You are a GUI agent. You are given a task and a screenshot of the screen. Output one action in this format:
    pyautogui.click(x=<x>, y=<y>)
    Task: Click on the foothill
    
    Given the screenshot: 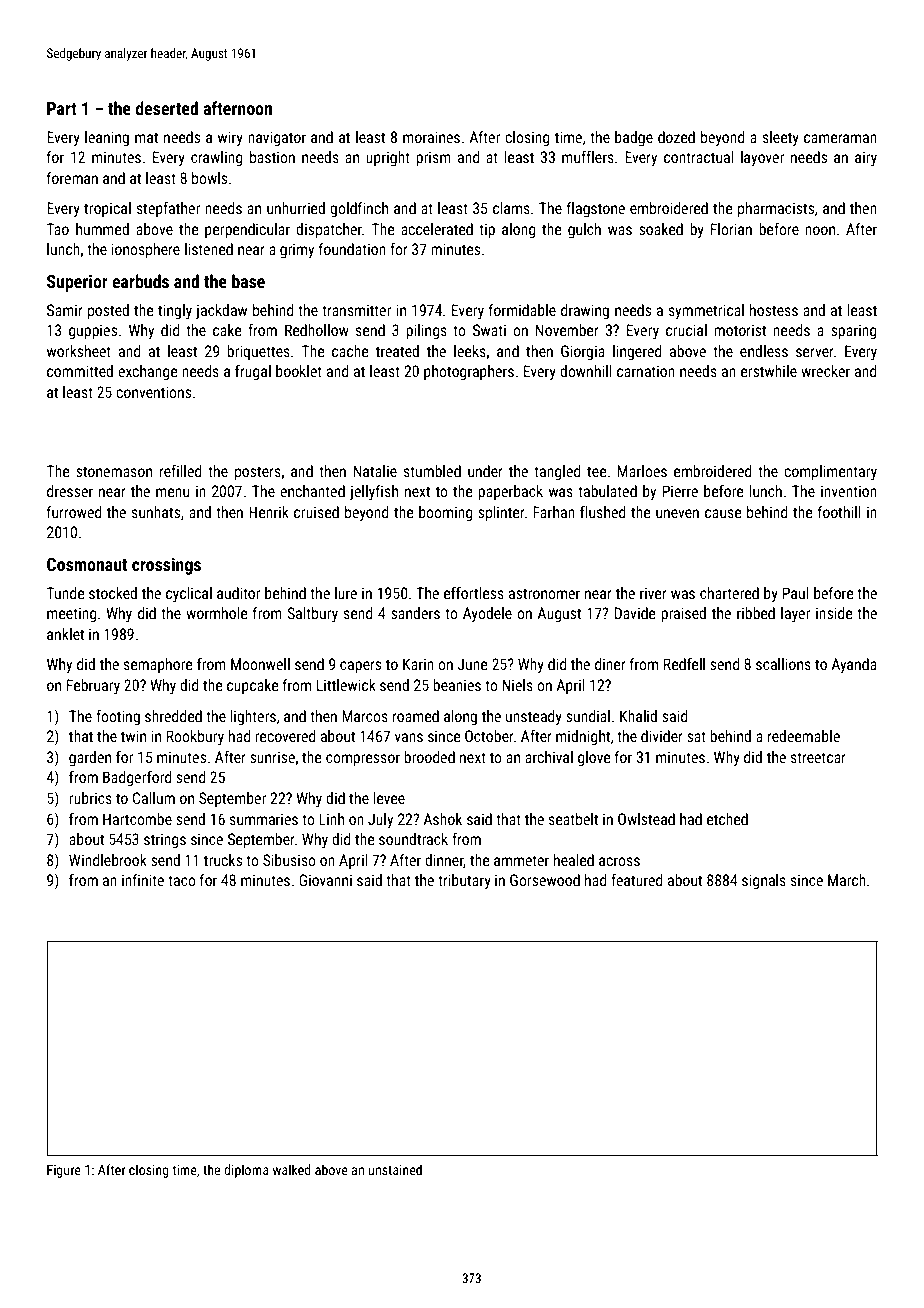 What is the action you would take?
    pyautogui.click(x=839, y=512)
